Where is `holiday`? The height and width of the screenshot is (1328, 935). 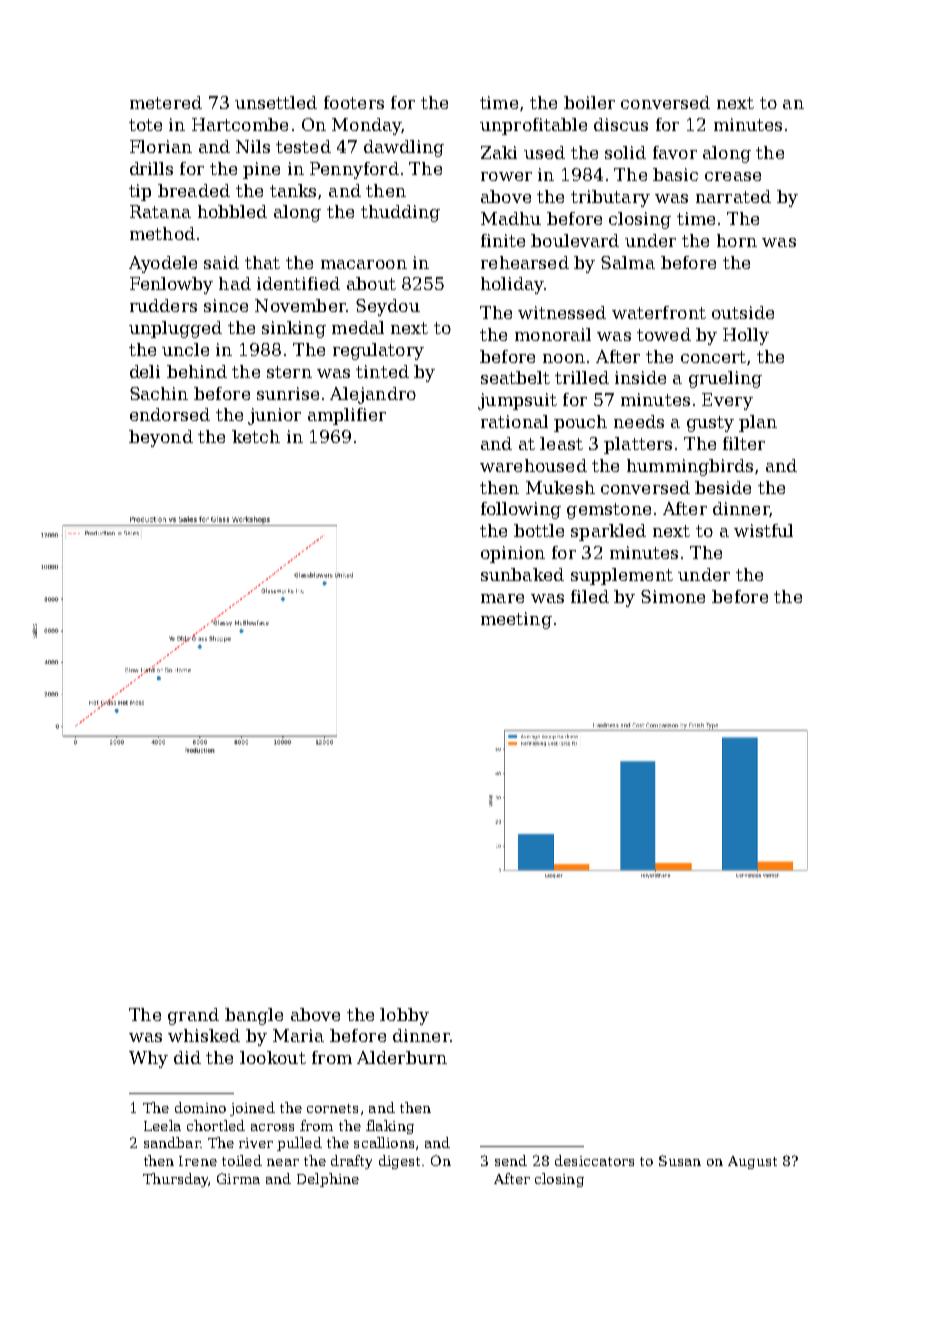 holiday is located at coordinates (512, 285).
